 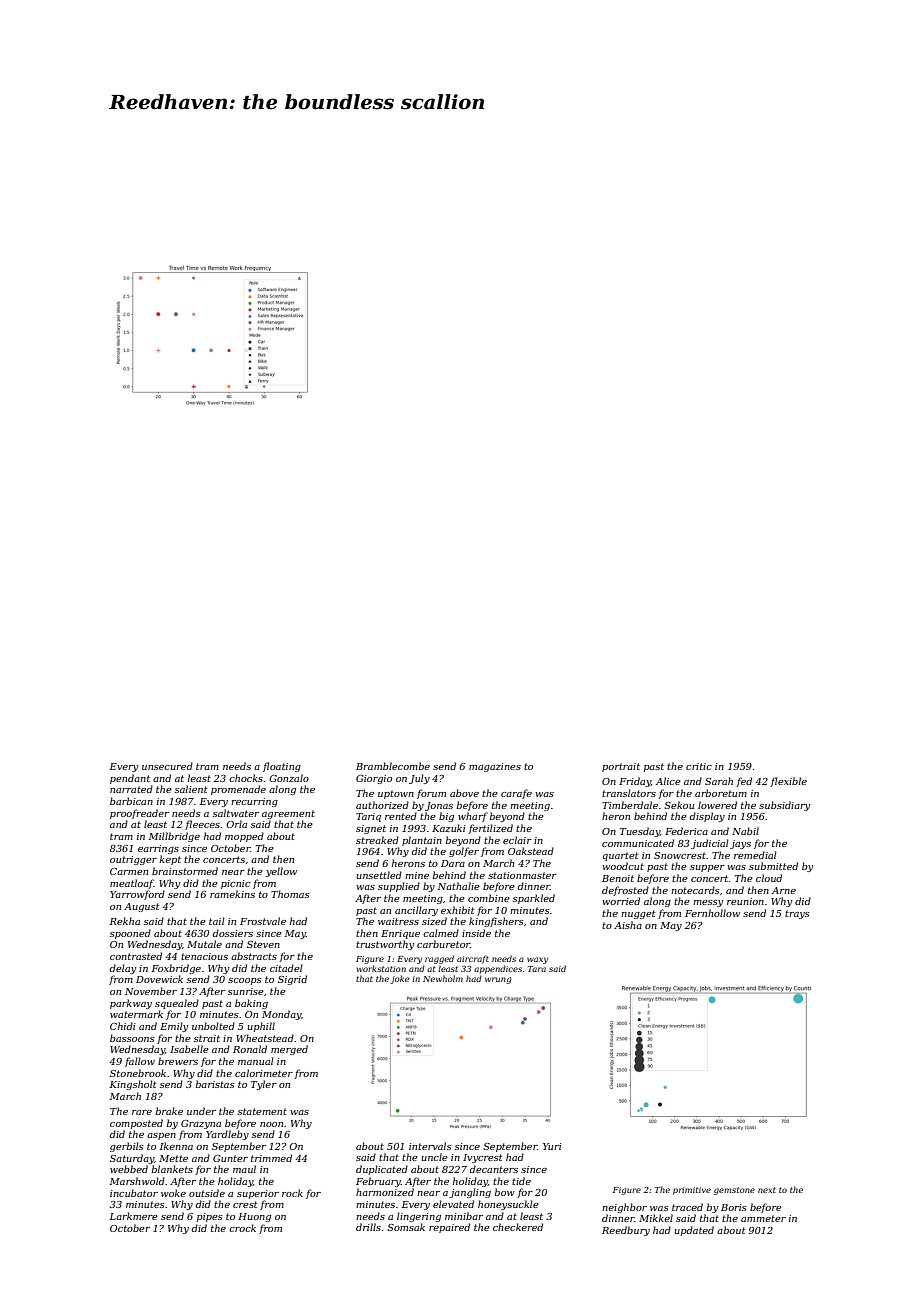 What do you see at coordinates (516, 794) in the screenshot?
I see `carafe` at bounding box center [516, 794].
